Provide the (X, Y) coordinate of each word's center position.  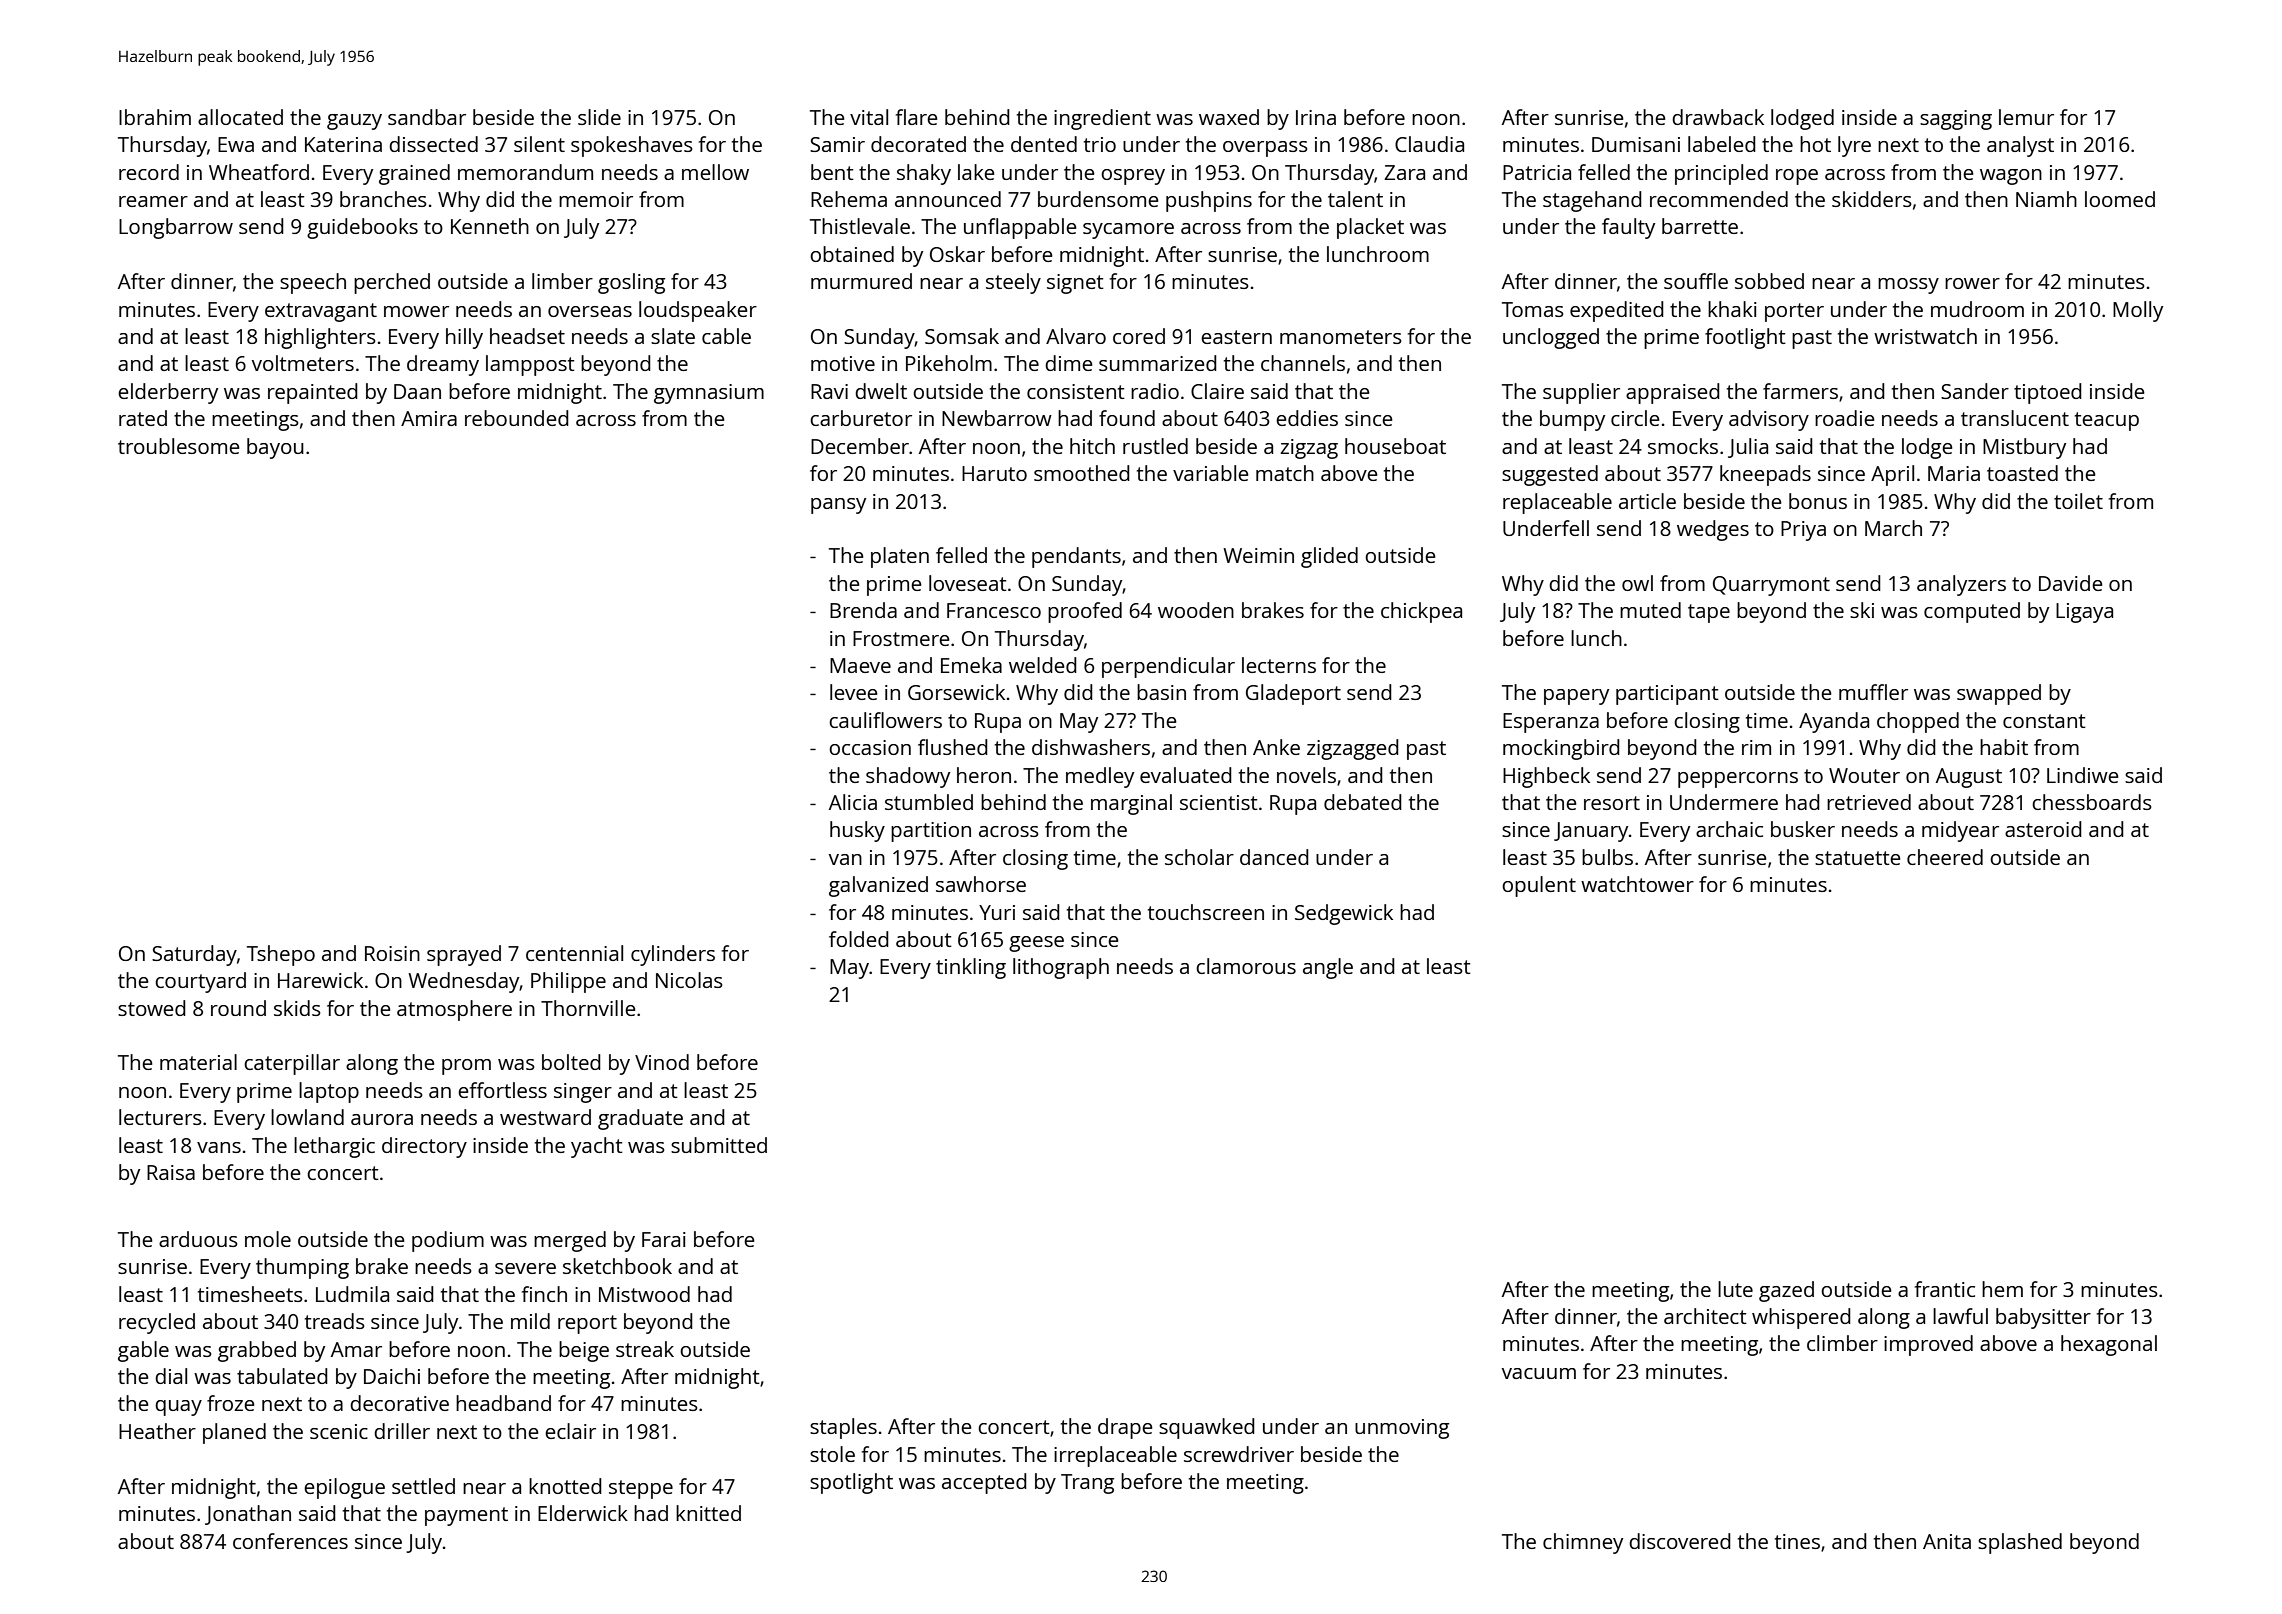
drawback (1718, 117)
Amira (429, 418)
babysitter (2043, 1318)
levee (854, 692)
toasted (2022, 473)
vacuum (1539, 1373)
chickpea (1421, 612)
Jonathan (248, 1515)
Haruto (994, 473)
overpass (1265, 149)
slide (599, 117)
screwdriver (1239, 1454)
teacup (2107, 421)
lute (1735, 1289)
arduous (198, 1239)
